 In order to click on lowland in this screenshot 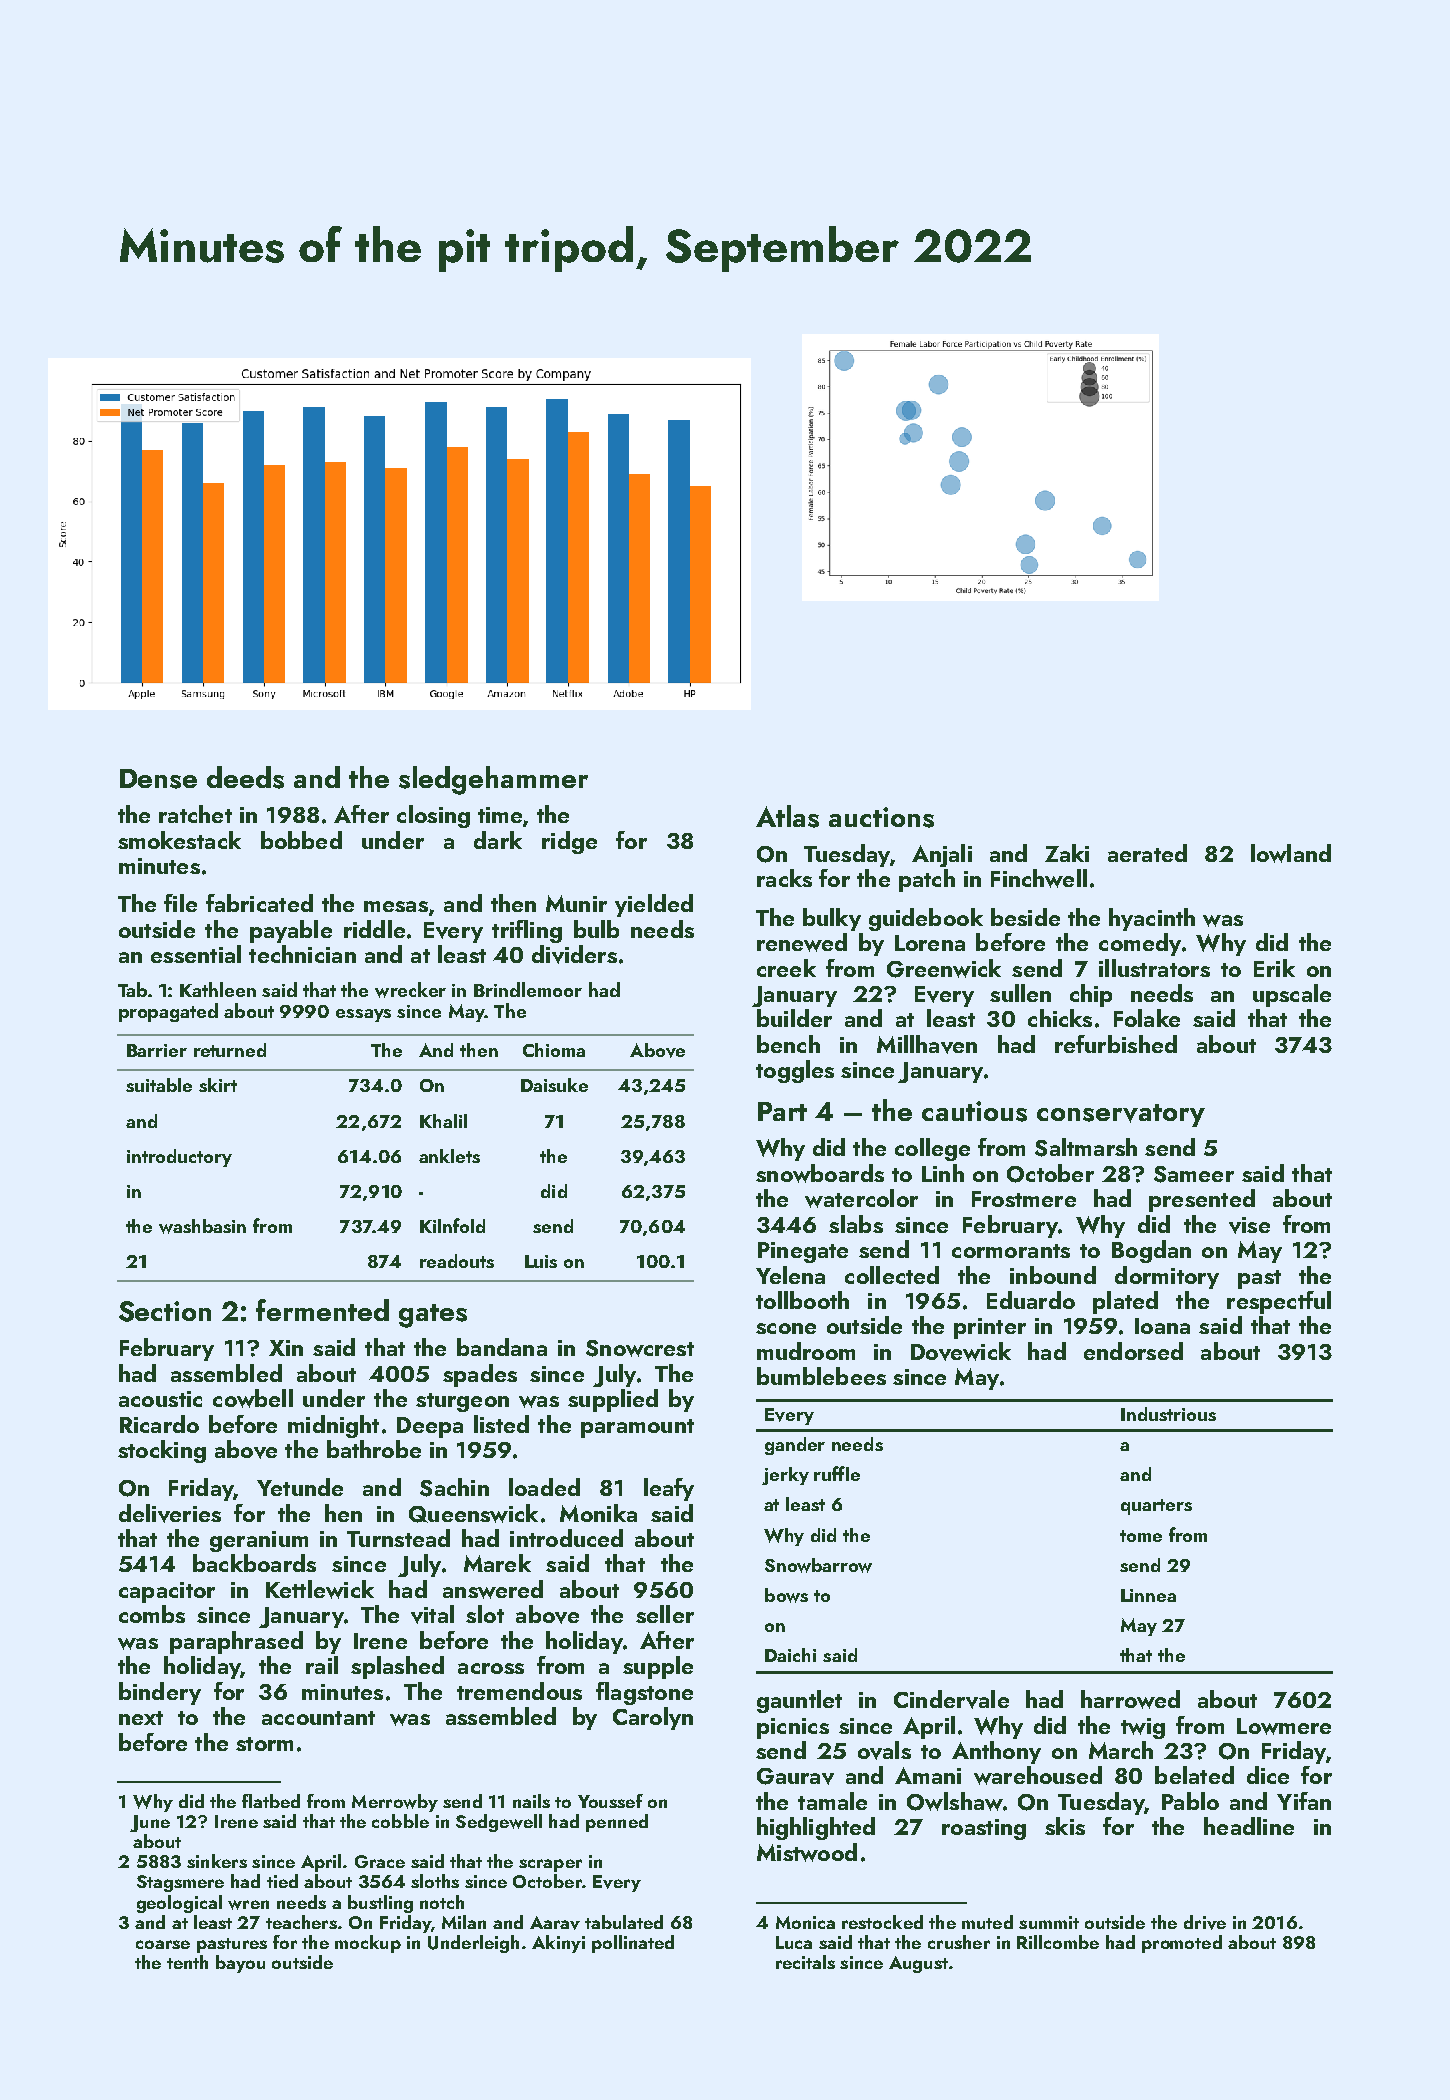, I will do `click(1291, 853)`.
